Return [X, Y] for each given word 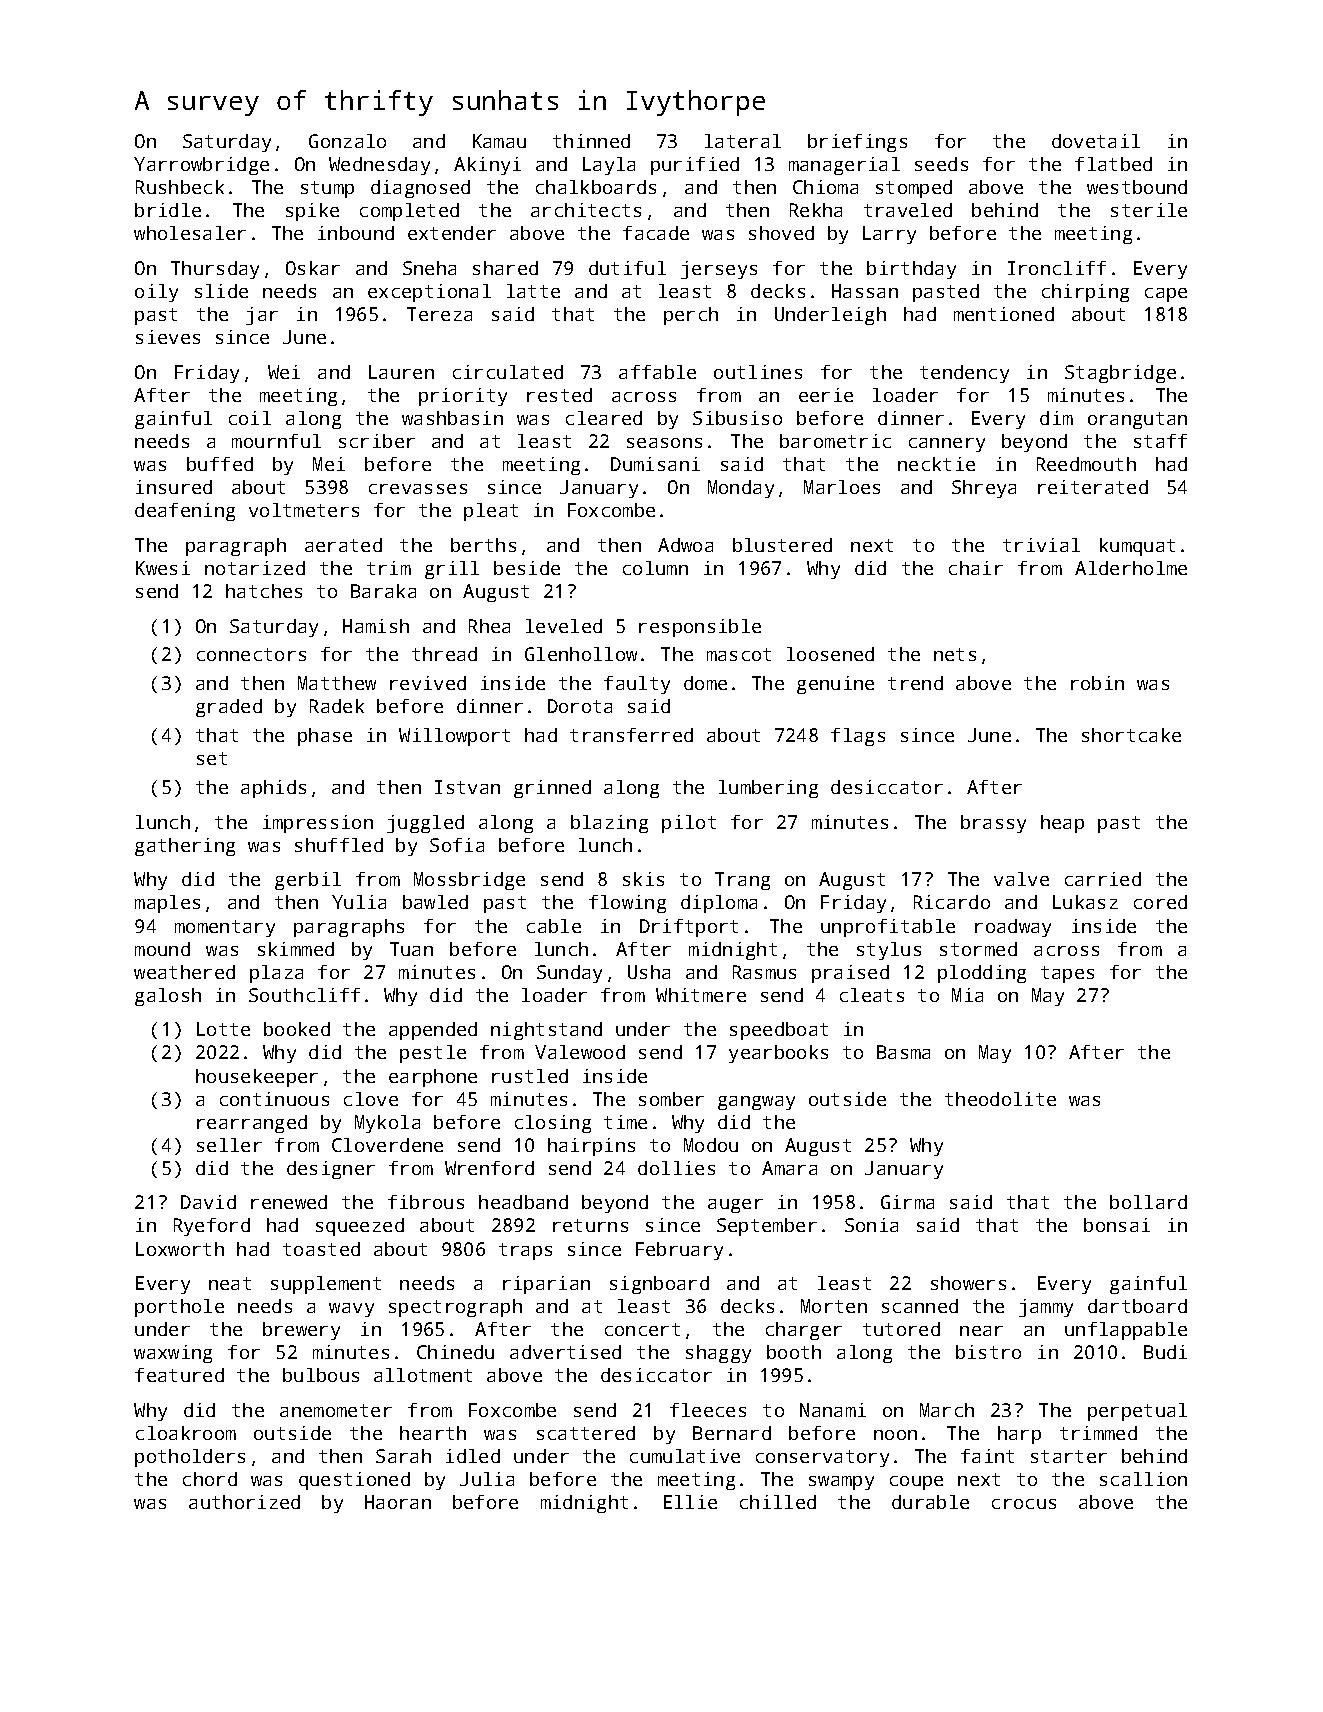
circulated [508, 372]
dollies [676, 1168]
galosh [168, 997]
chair [976, 568]
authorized [244, 1502]
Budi [1165, 1352]
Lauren [401, 372]
